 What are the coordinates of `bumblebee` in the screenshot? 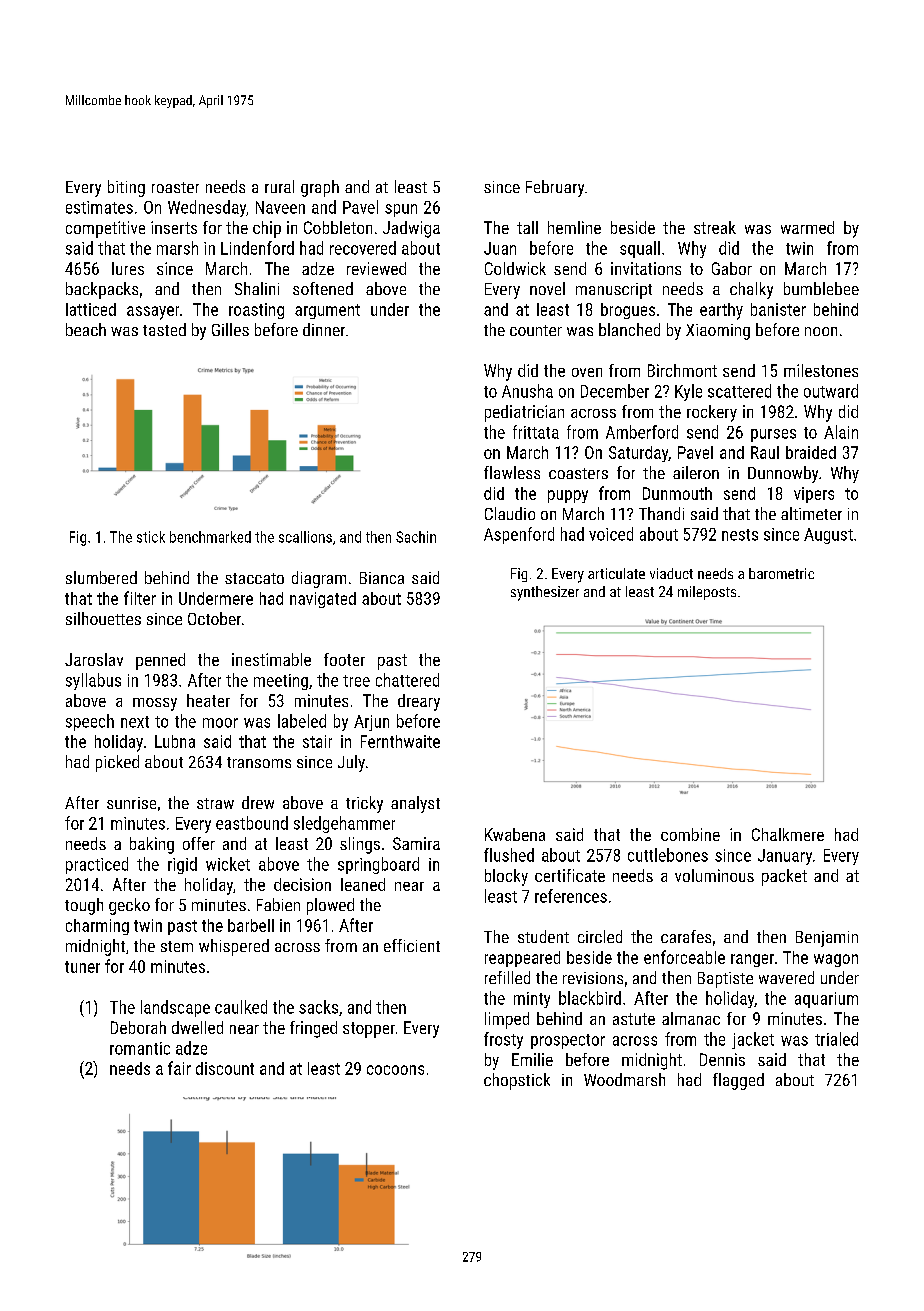 It's located at (821, 288).
